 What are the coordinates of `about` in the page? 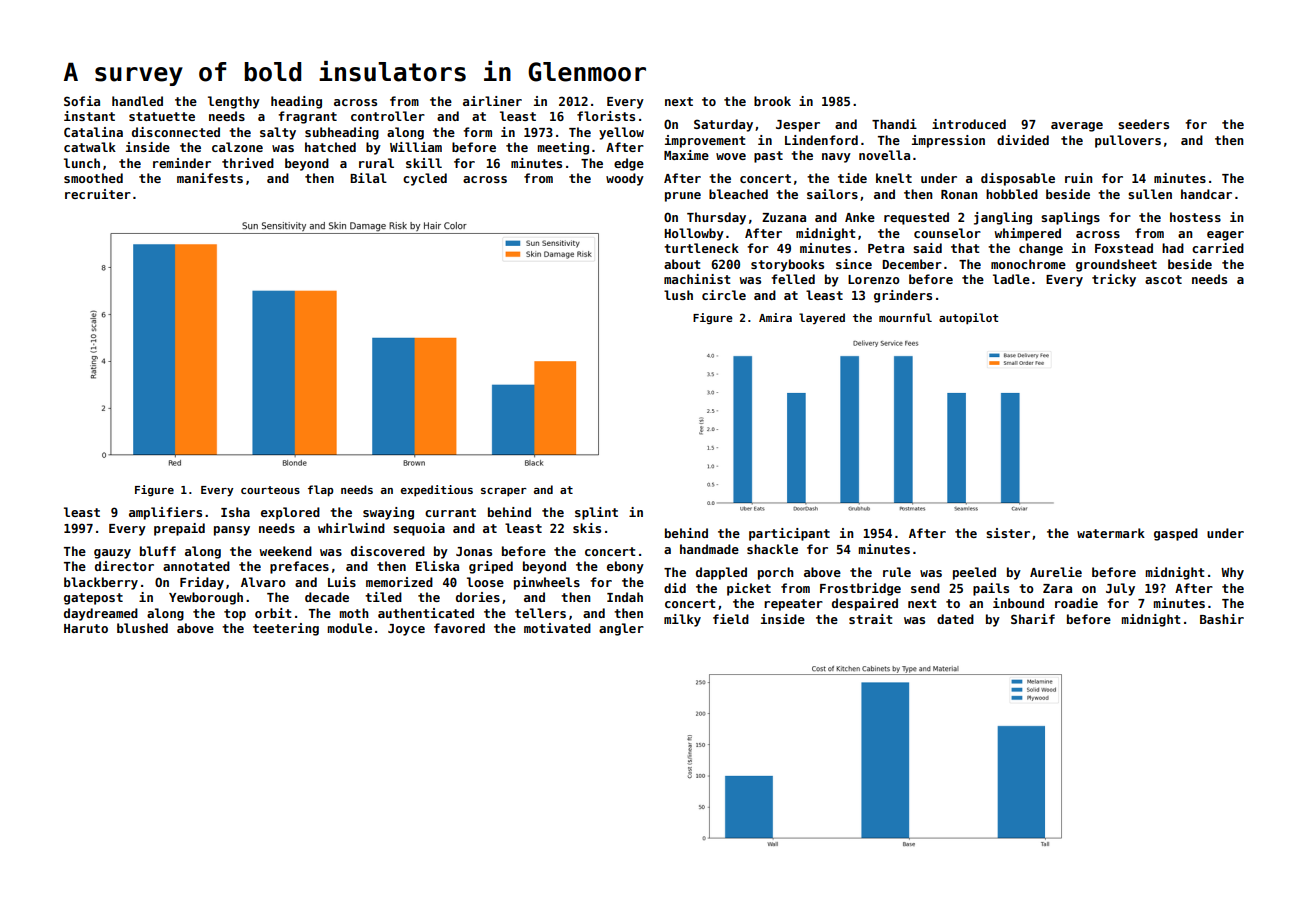 It's located at (682, 264).
